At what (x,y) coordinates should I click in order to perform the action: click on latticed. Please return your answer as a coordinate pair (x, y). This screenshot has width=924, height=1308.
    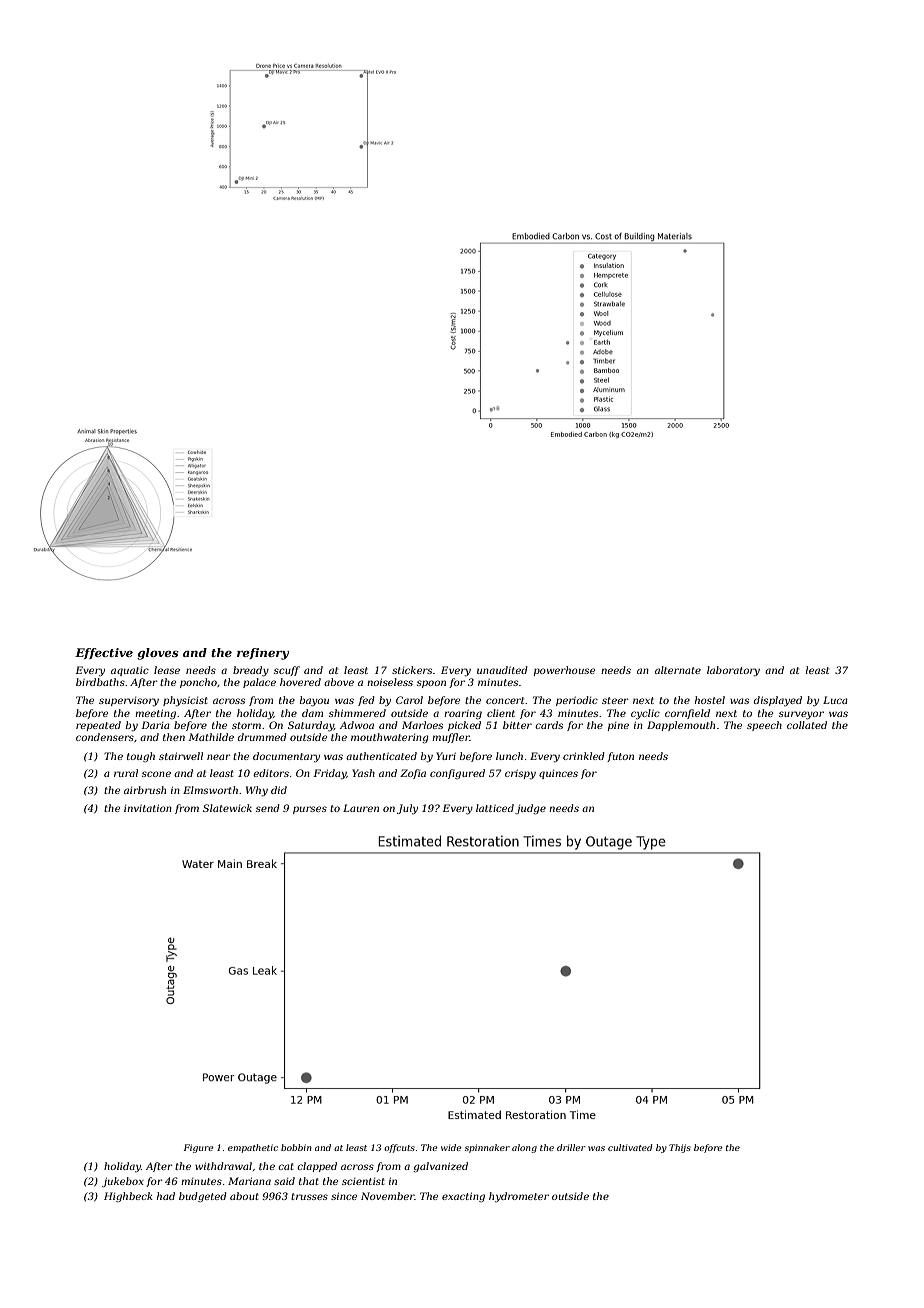
    Looking at the image, I should click on (495, 808).
